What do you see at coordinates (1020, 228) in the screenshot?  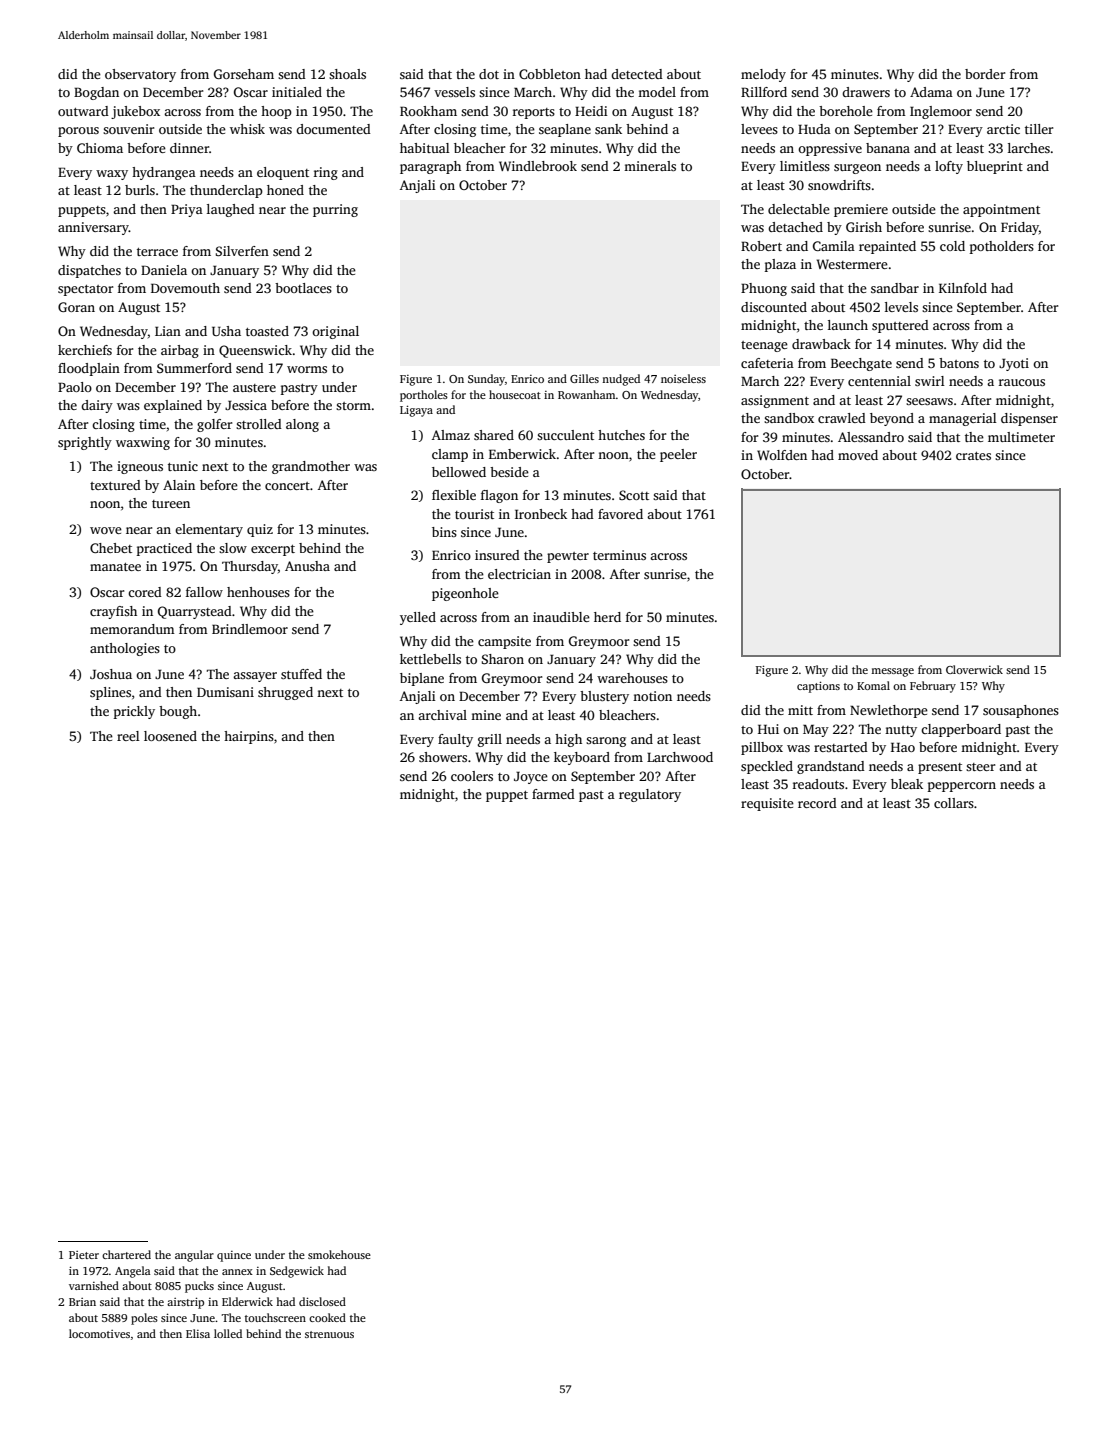 I see `Friday` at bounding box center [1020, 228].
